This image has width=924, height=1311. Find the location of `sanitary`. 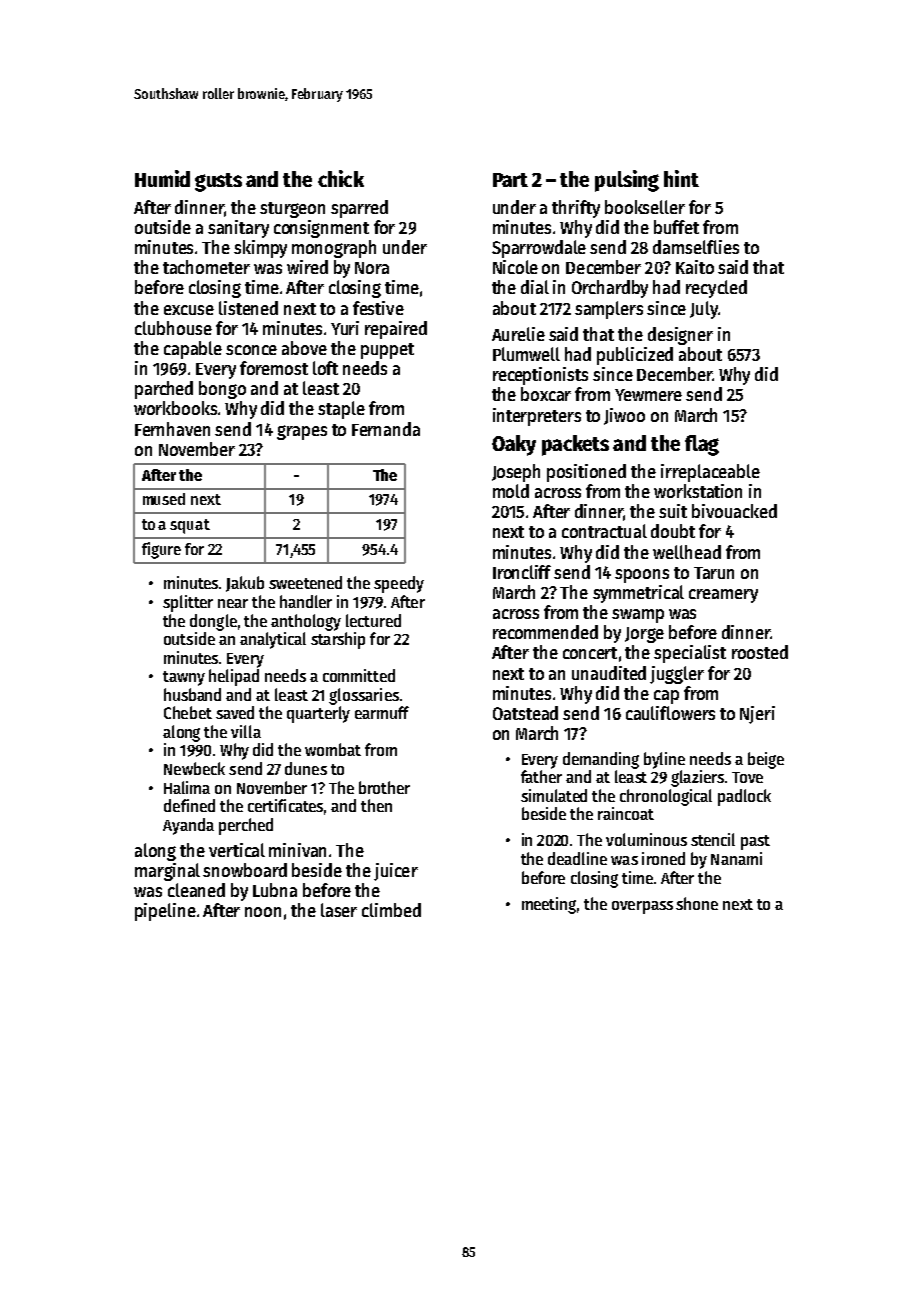

sanitary is located at coordinates (238, 229).
